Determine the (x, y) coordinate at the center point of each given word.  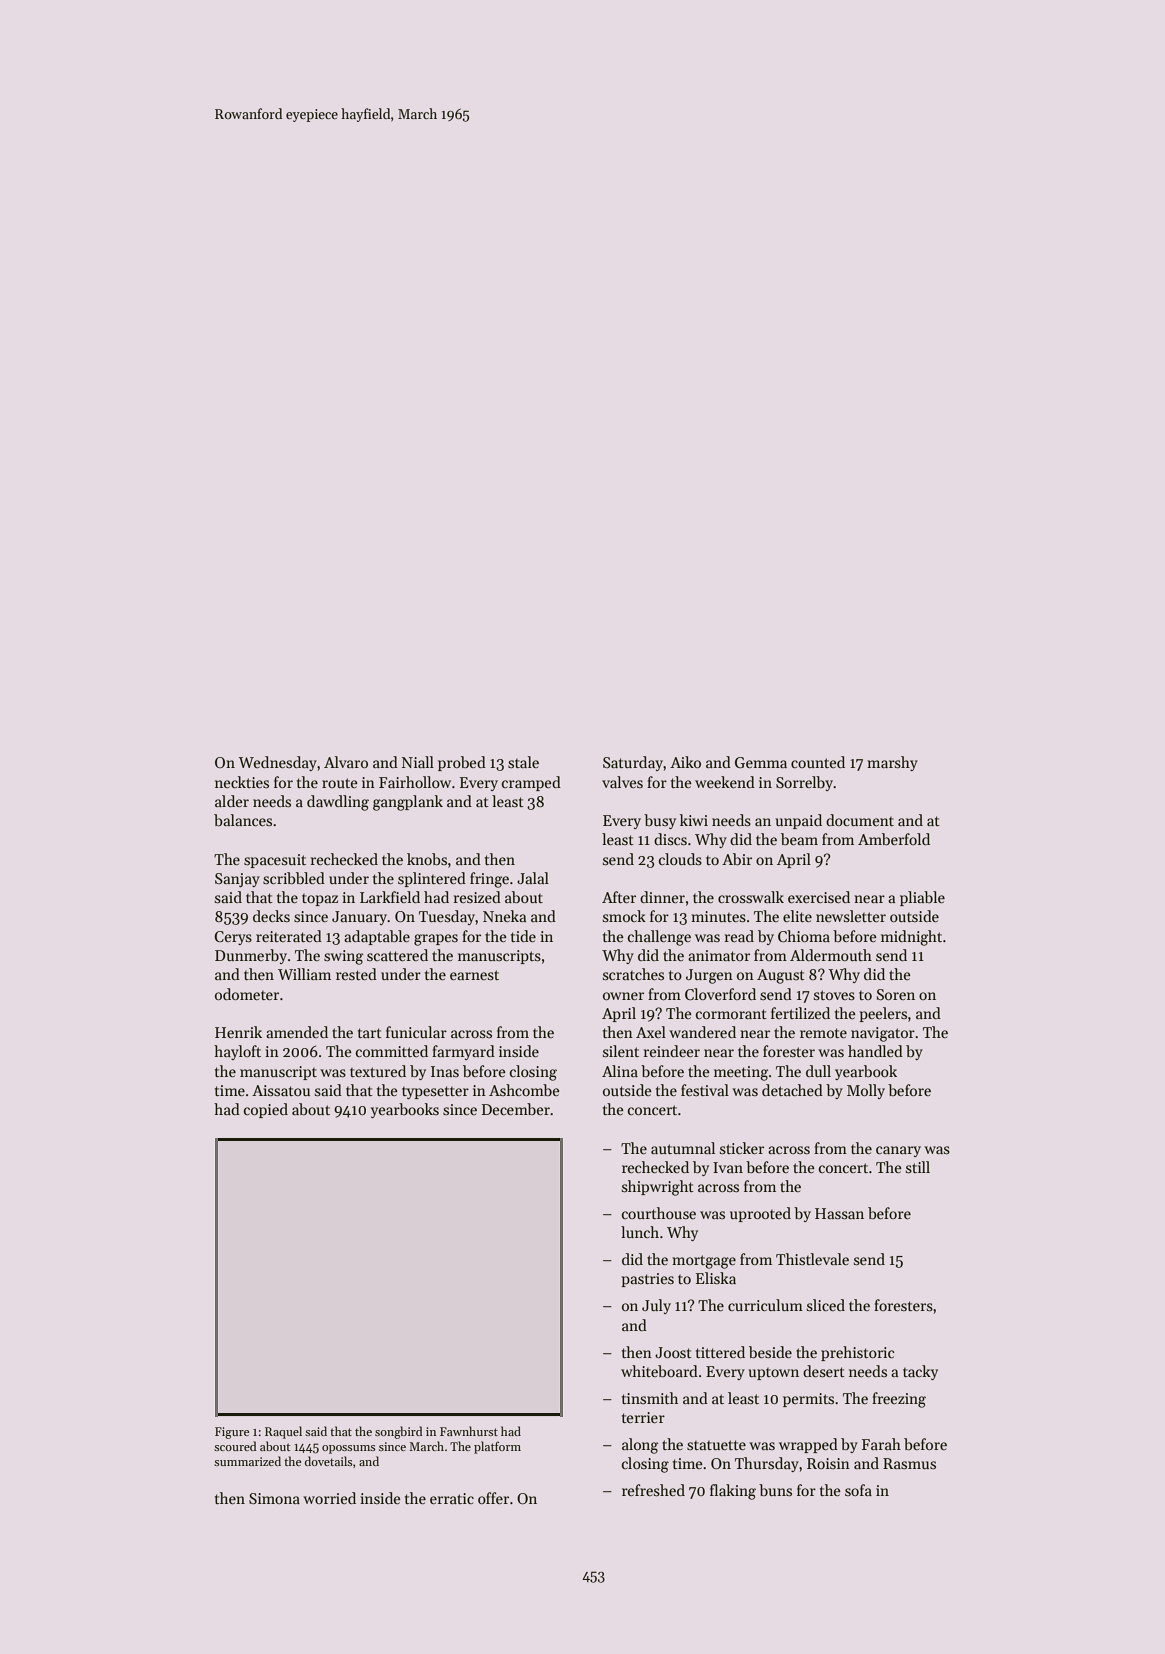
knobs (427, 859)
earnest (474, 975)
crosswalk (751, 897)
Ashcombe (524, 1090)
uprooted (760, 1214)
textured (378, 1071)
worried (329, 1498)
